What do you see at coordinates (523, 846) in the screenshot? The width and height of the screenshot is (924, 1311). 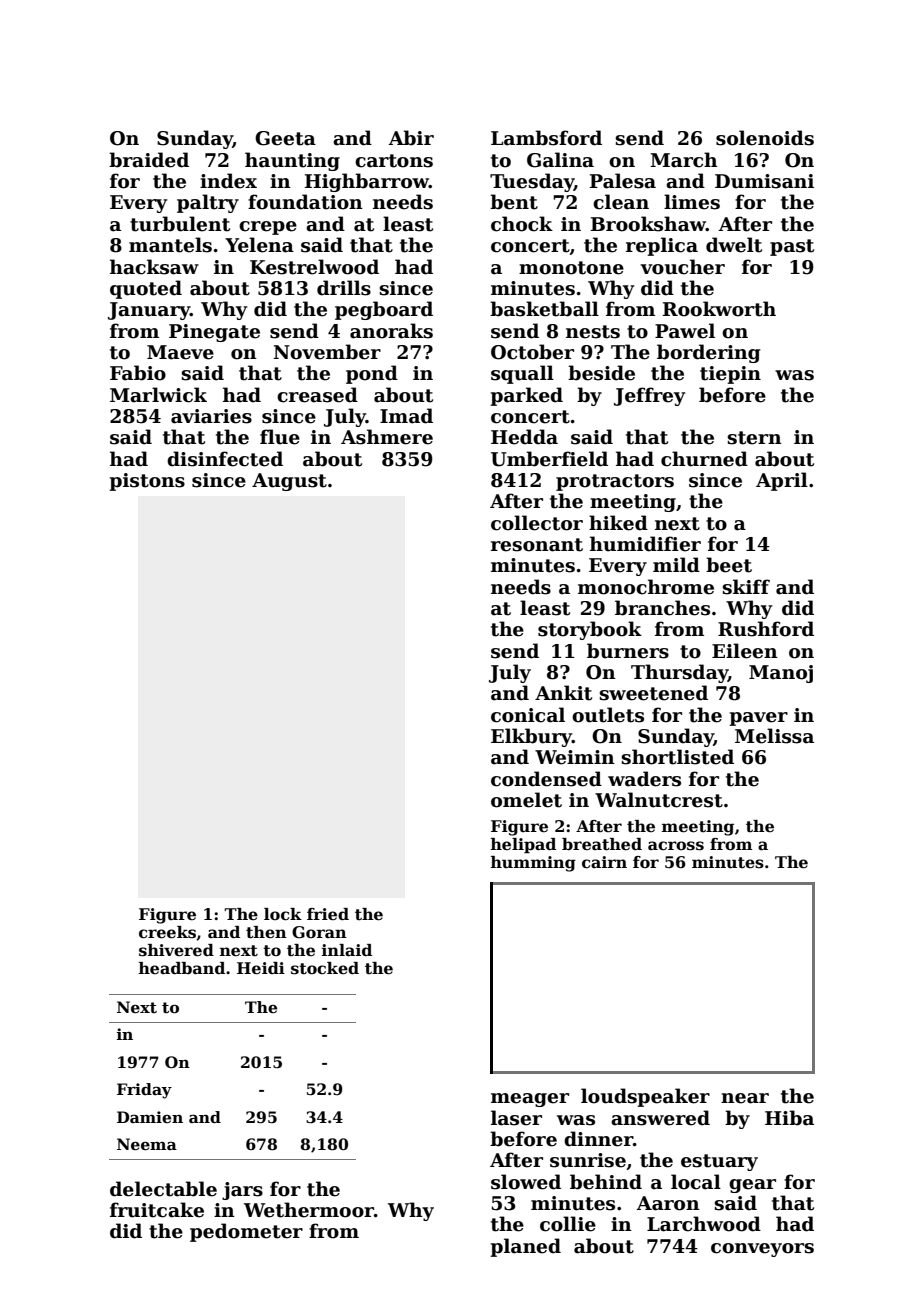 I see `helipad` at bounding box center [523, 846].
